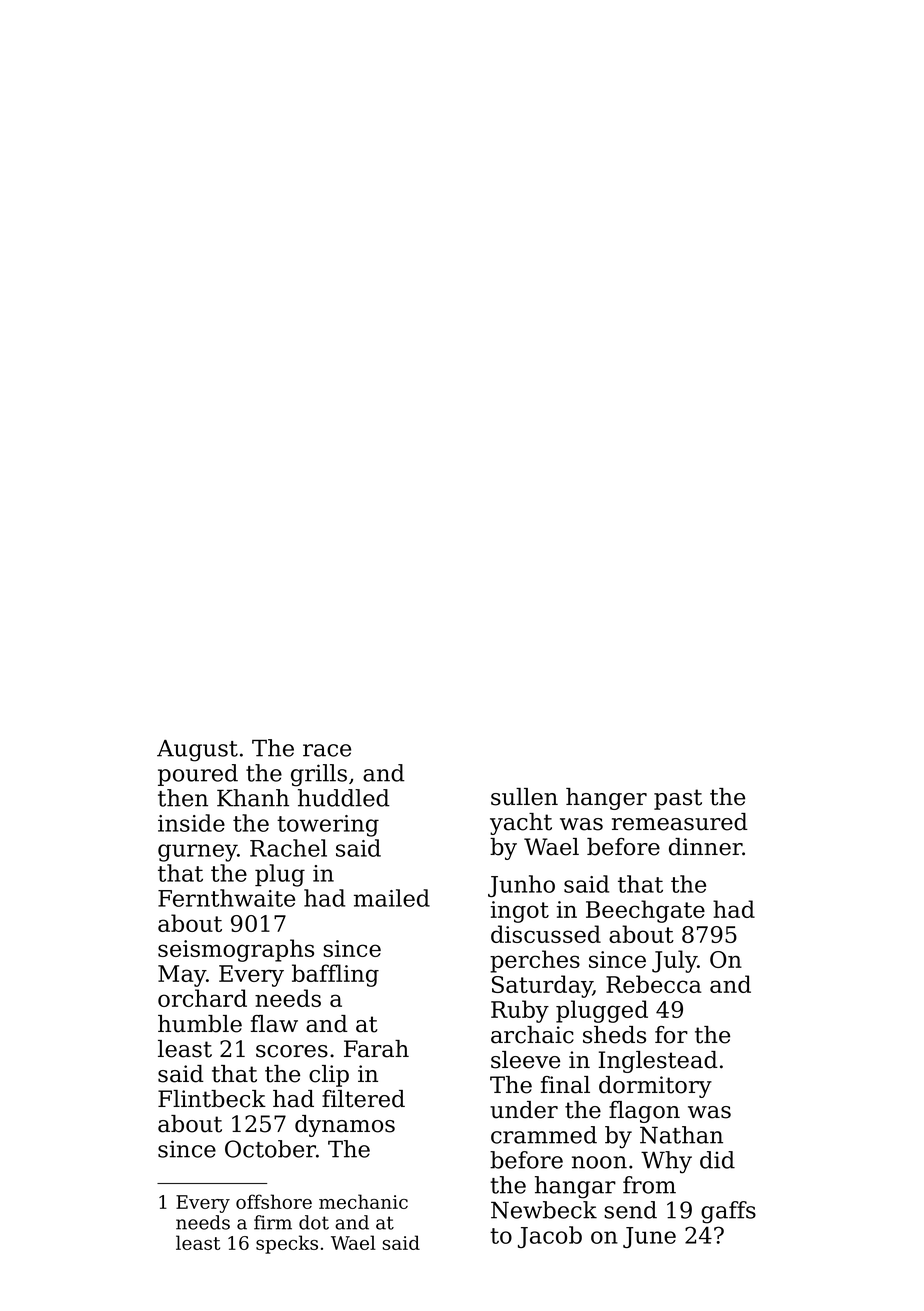 The image size is (924, 1311). What do you see at coordinates (270, 1149) in the image?
I see `October` at bounding box center [270, 1149].
